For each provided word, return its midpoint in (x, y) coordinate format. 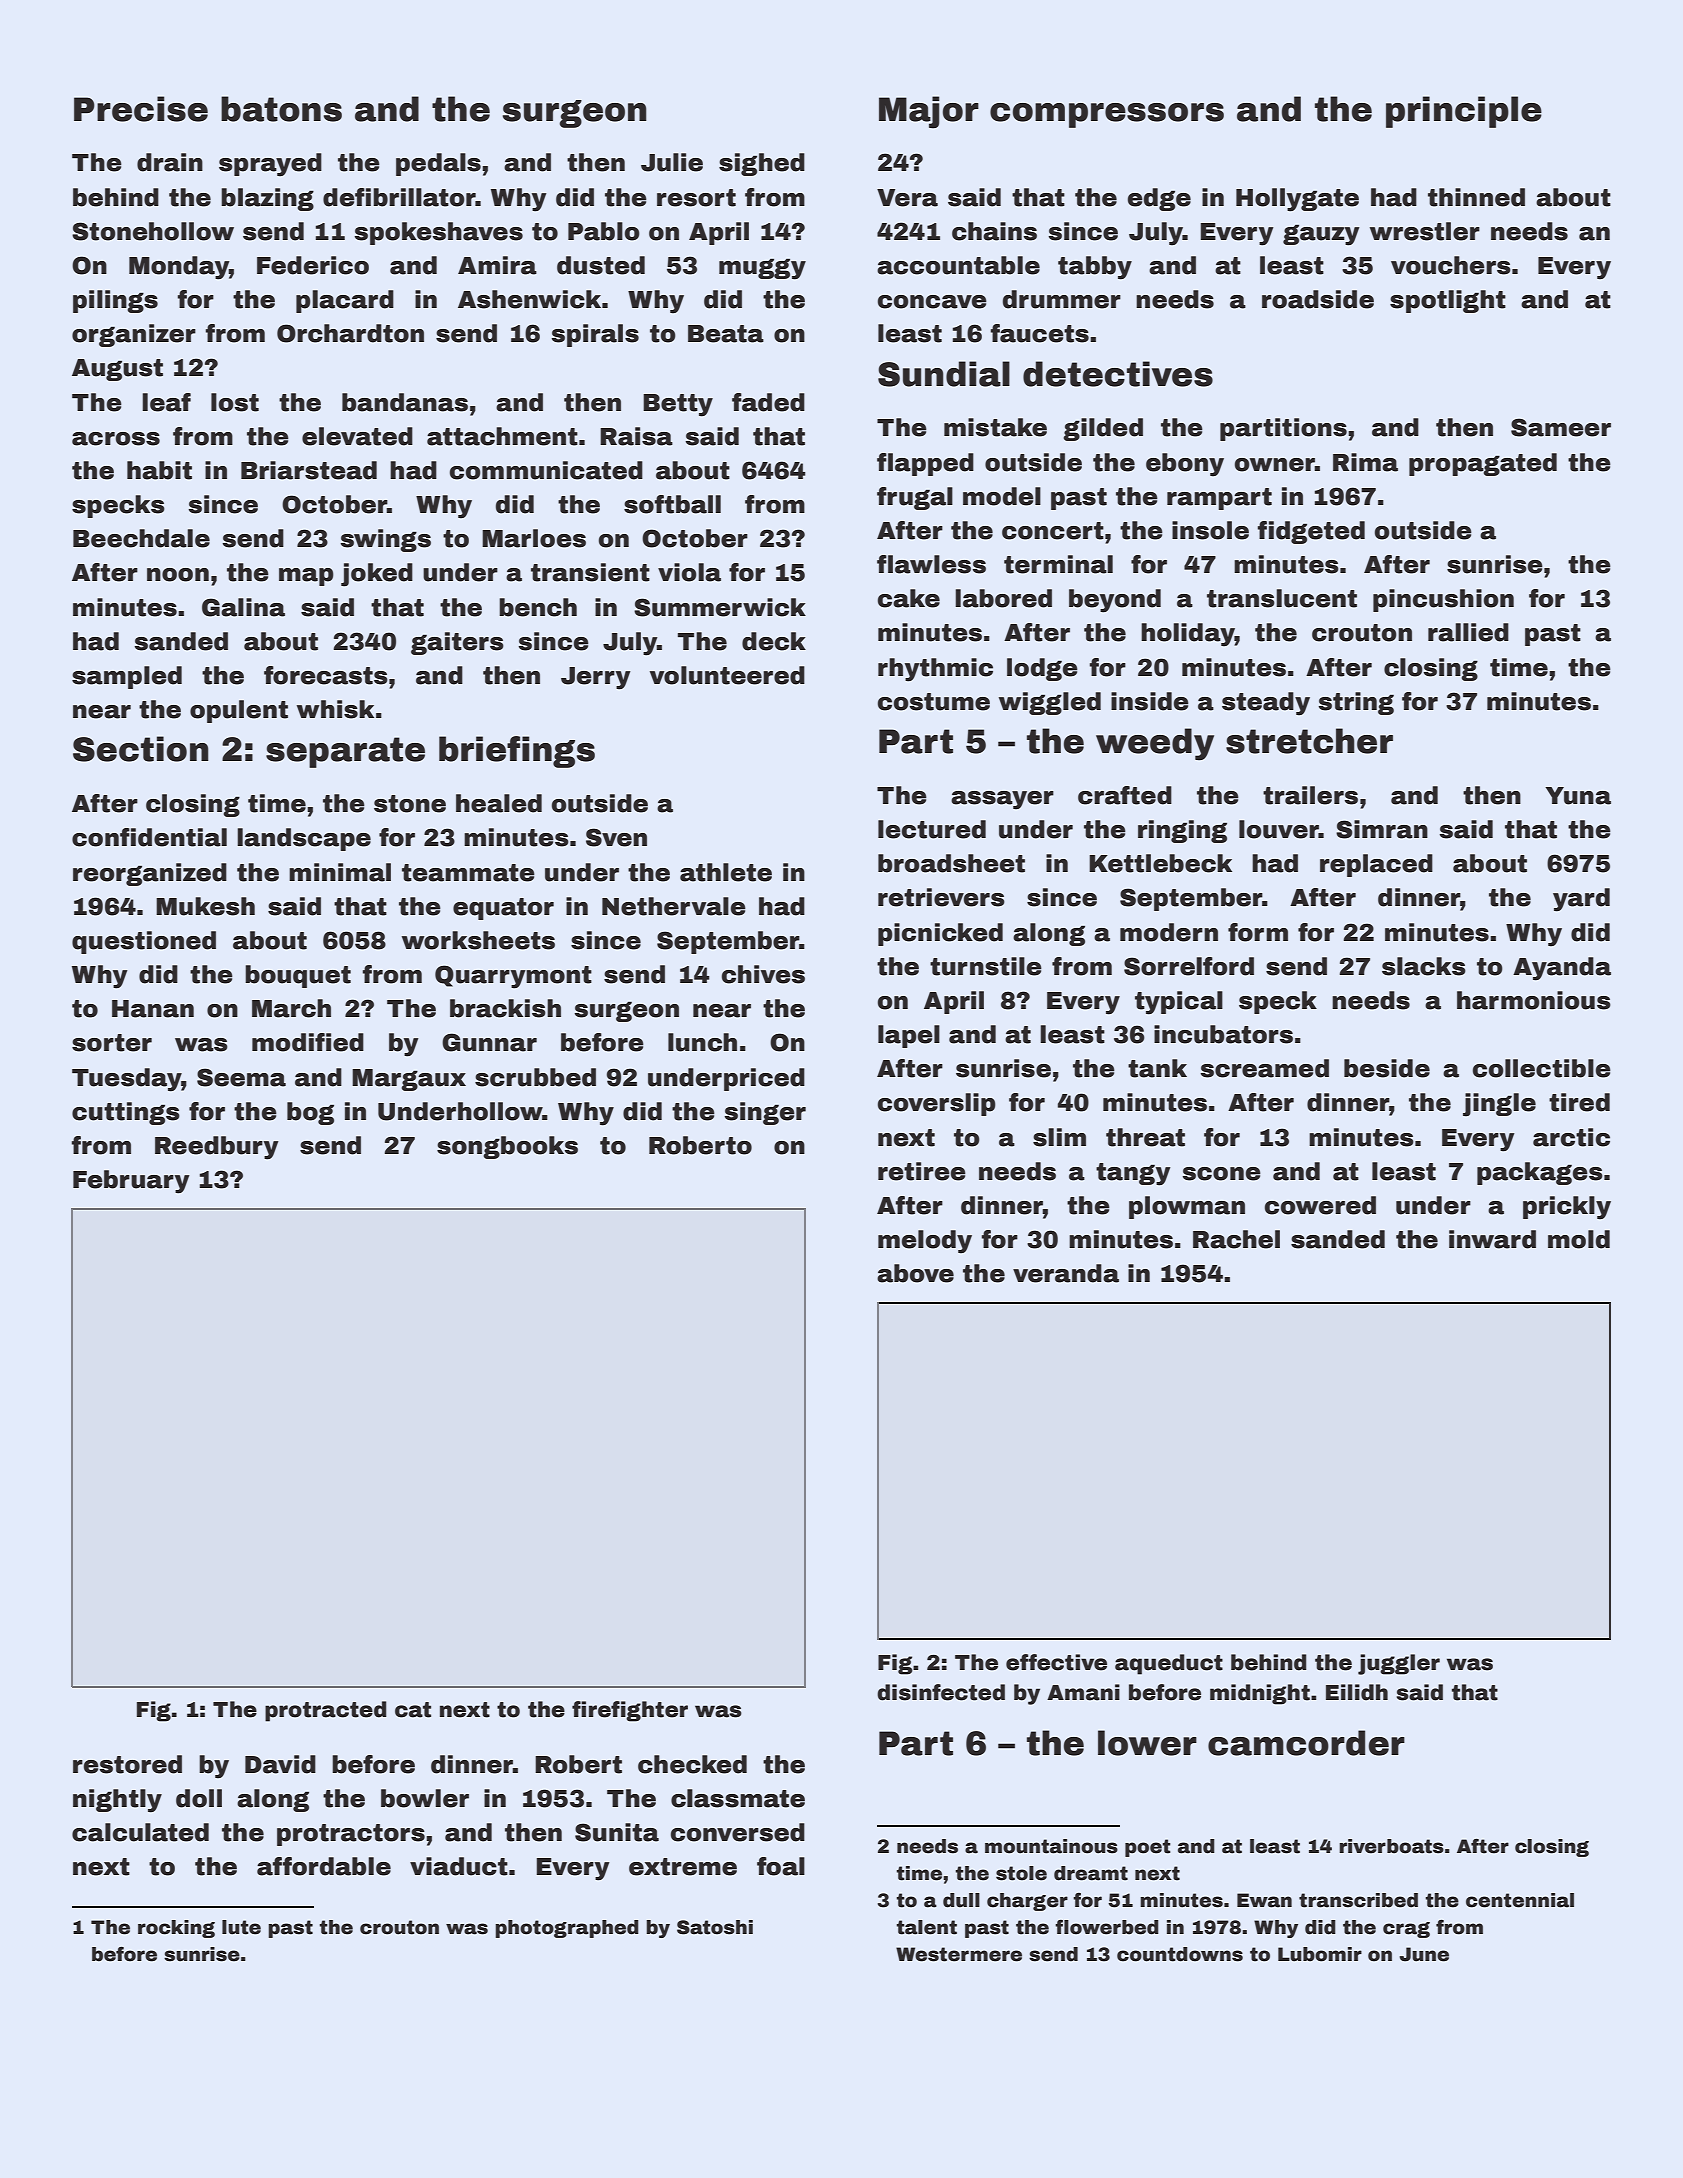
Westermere (959, 1954)
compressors (1107, 115)
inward (1492, 1239)
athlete (726, 872)
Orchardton (350, 333)
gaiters (457, 643)
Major (929, 112)
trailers (1310, 795)
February (131, 1182)
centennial (1520, 1900)
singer (765, 1113)
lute (241, 1927)
